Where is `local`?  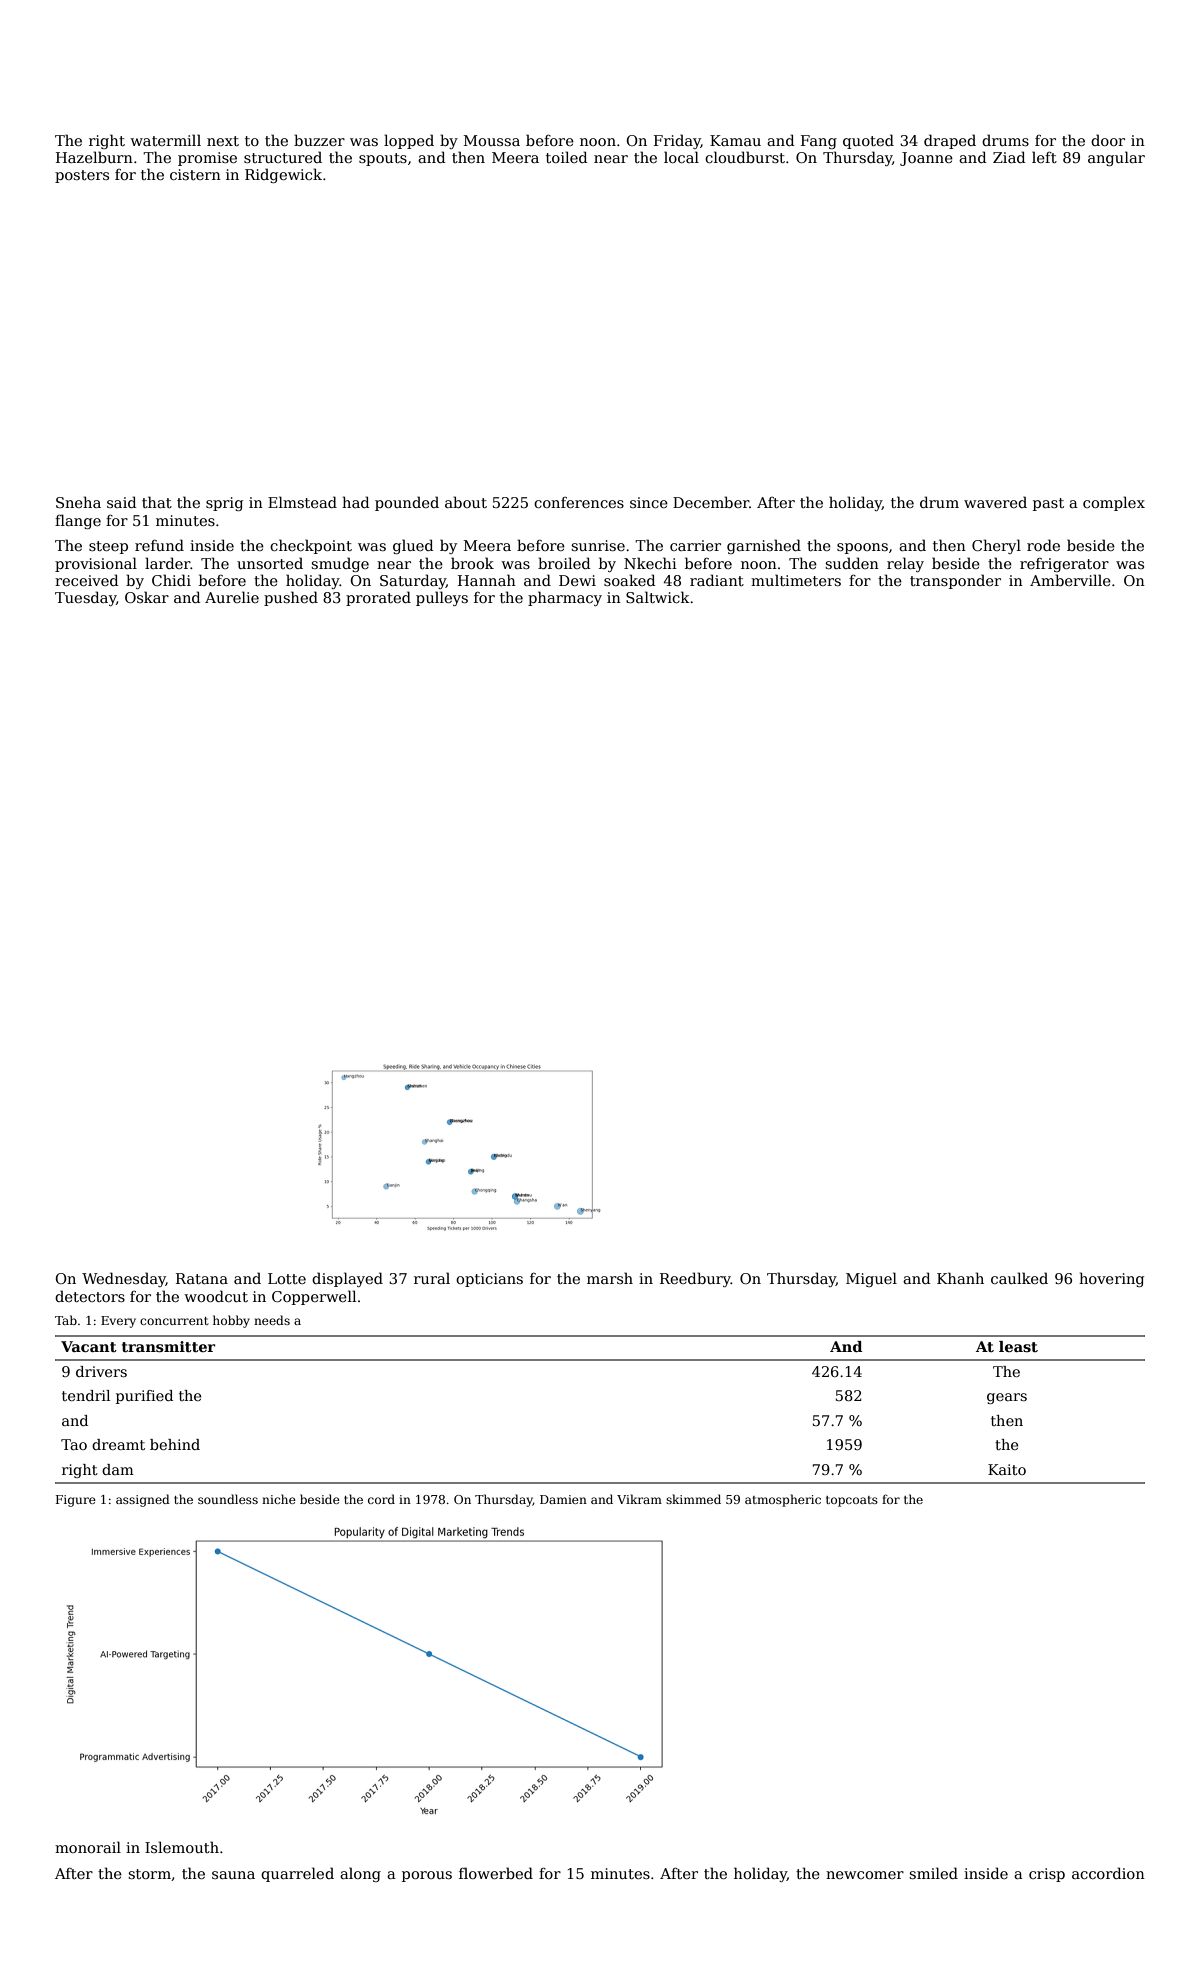 local is located at coordinates (681, 157).
